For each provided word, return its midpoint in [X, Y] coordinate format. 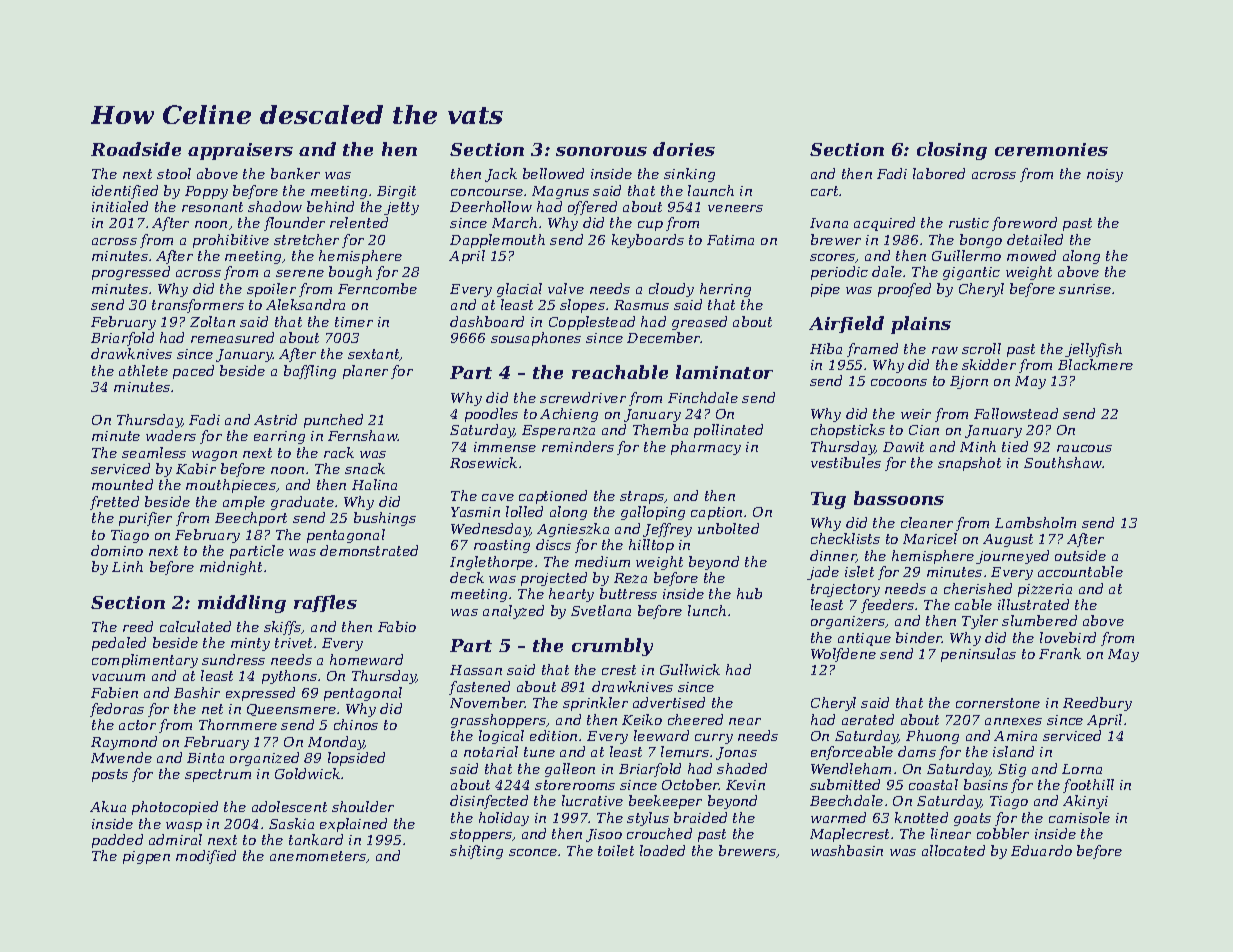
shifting [476, 852]
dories [684, 149]
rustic [969, 223]
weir [916, 414]
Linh [127, 566]
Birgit [396, 192]
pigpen [146, 857]
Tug [828, 500]
